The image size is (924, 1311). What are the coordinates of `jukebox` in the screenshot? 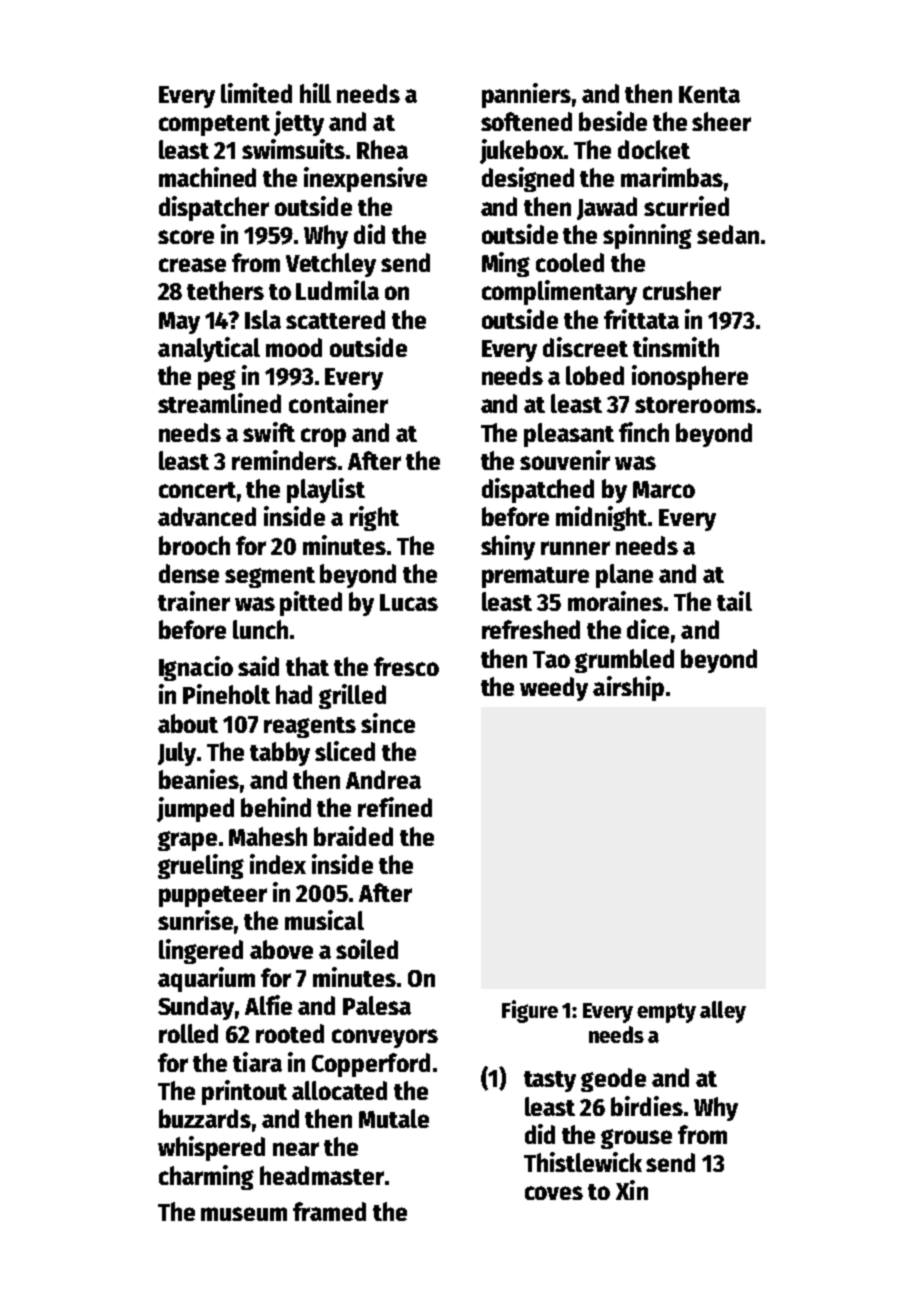 It's located at (522, 151).
